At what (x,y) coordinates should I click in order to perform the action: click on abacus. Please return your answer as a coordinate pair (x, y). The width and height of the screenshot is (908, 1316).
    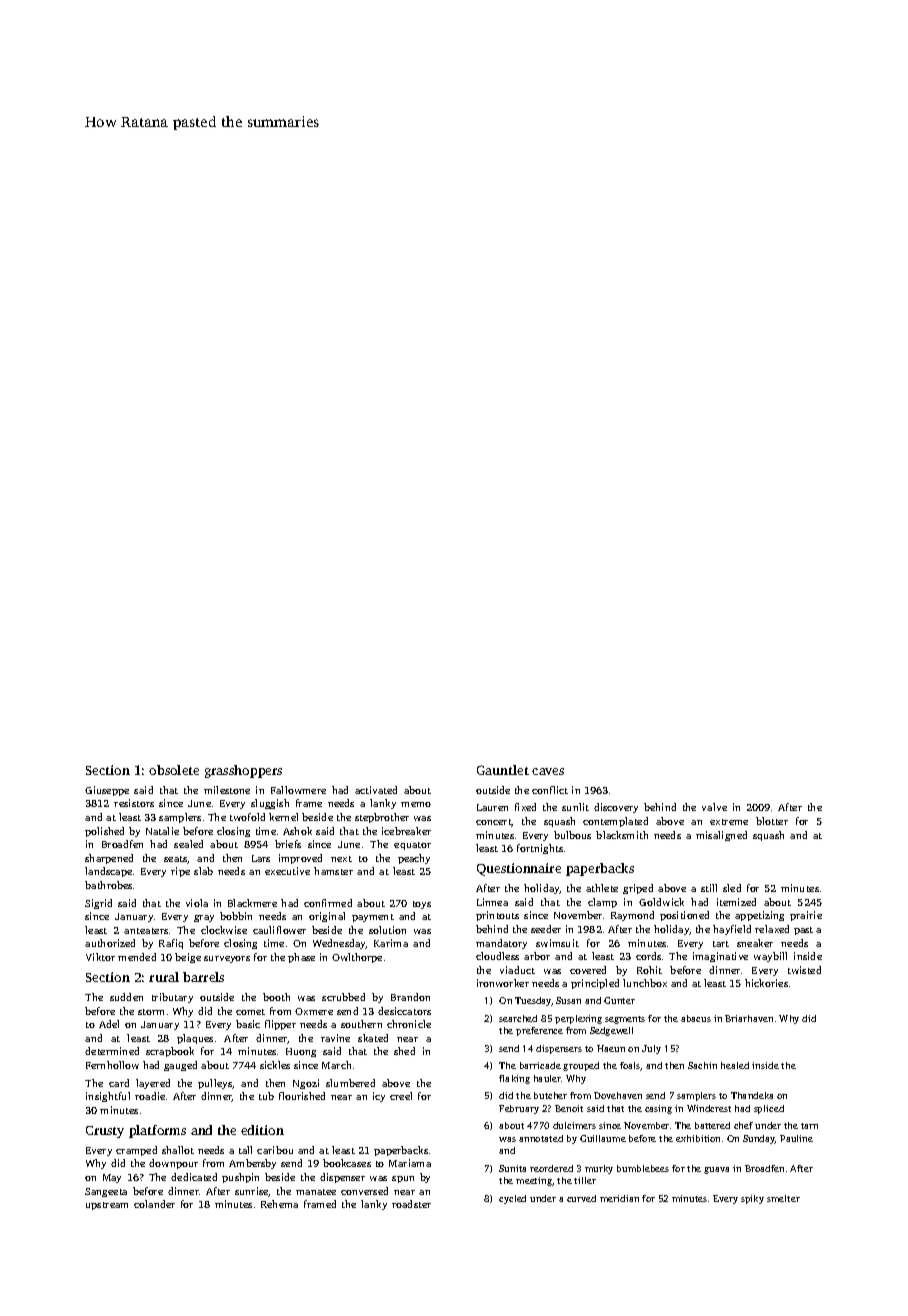
    Looking at the image, I should click on (696, 1018).
